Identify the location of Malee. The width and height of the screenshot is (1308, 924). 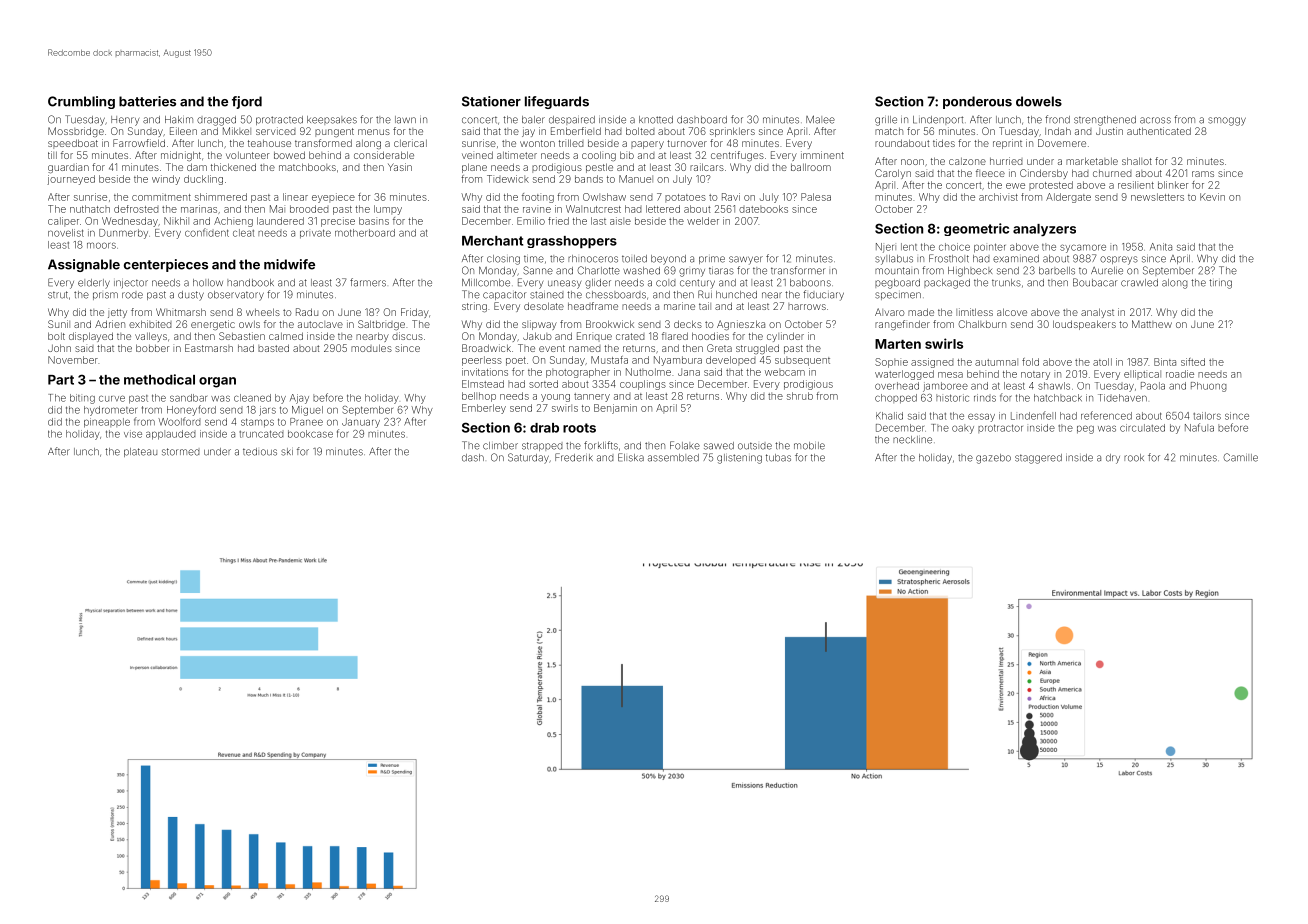
(820, 119).
